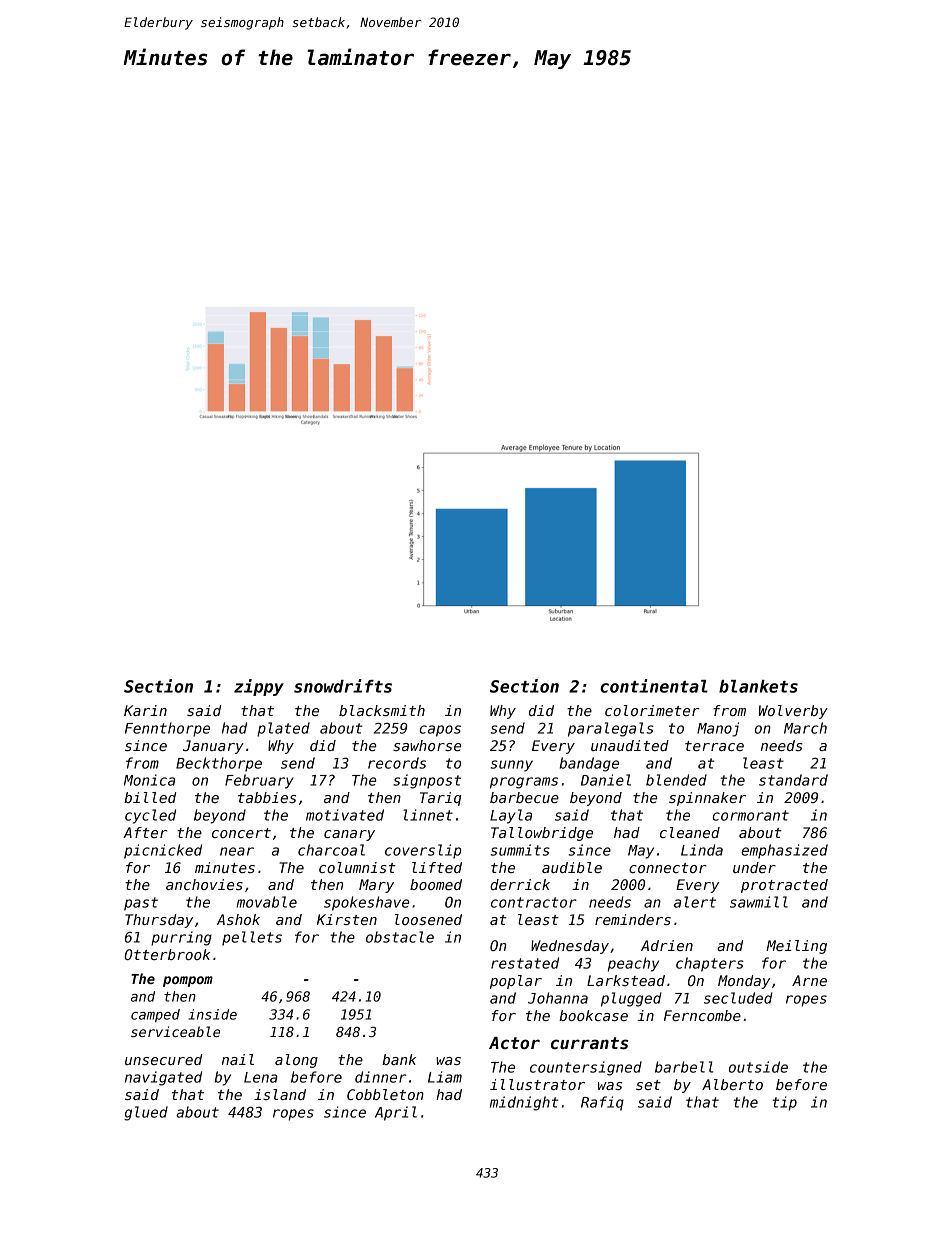  I want to click on snowdrifts, so click(343, 686).
